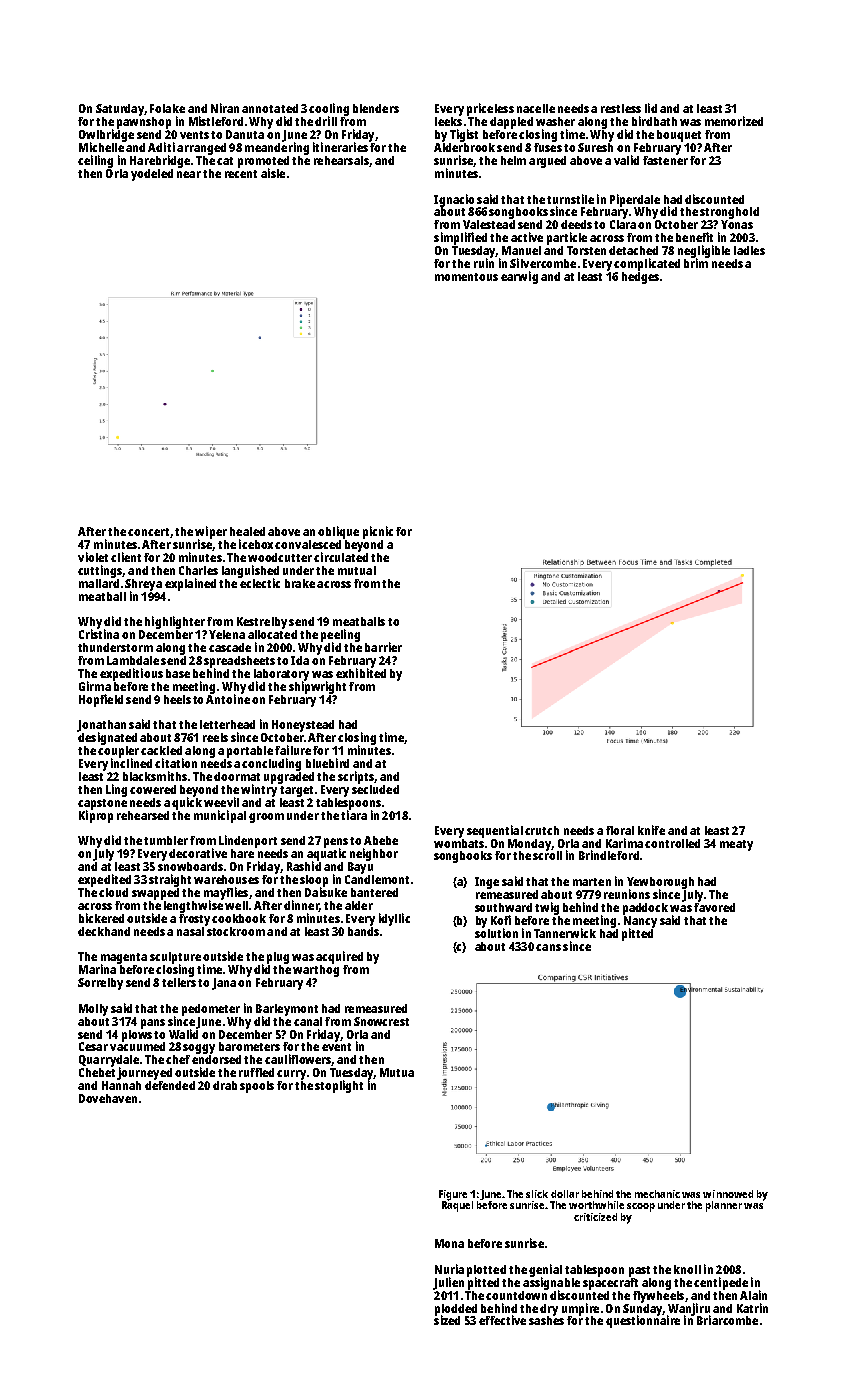  Describe the element at coordinates (651, 830) in the screenshot. I see `knife` at that location.
